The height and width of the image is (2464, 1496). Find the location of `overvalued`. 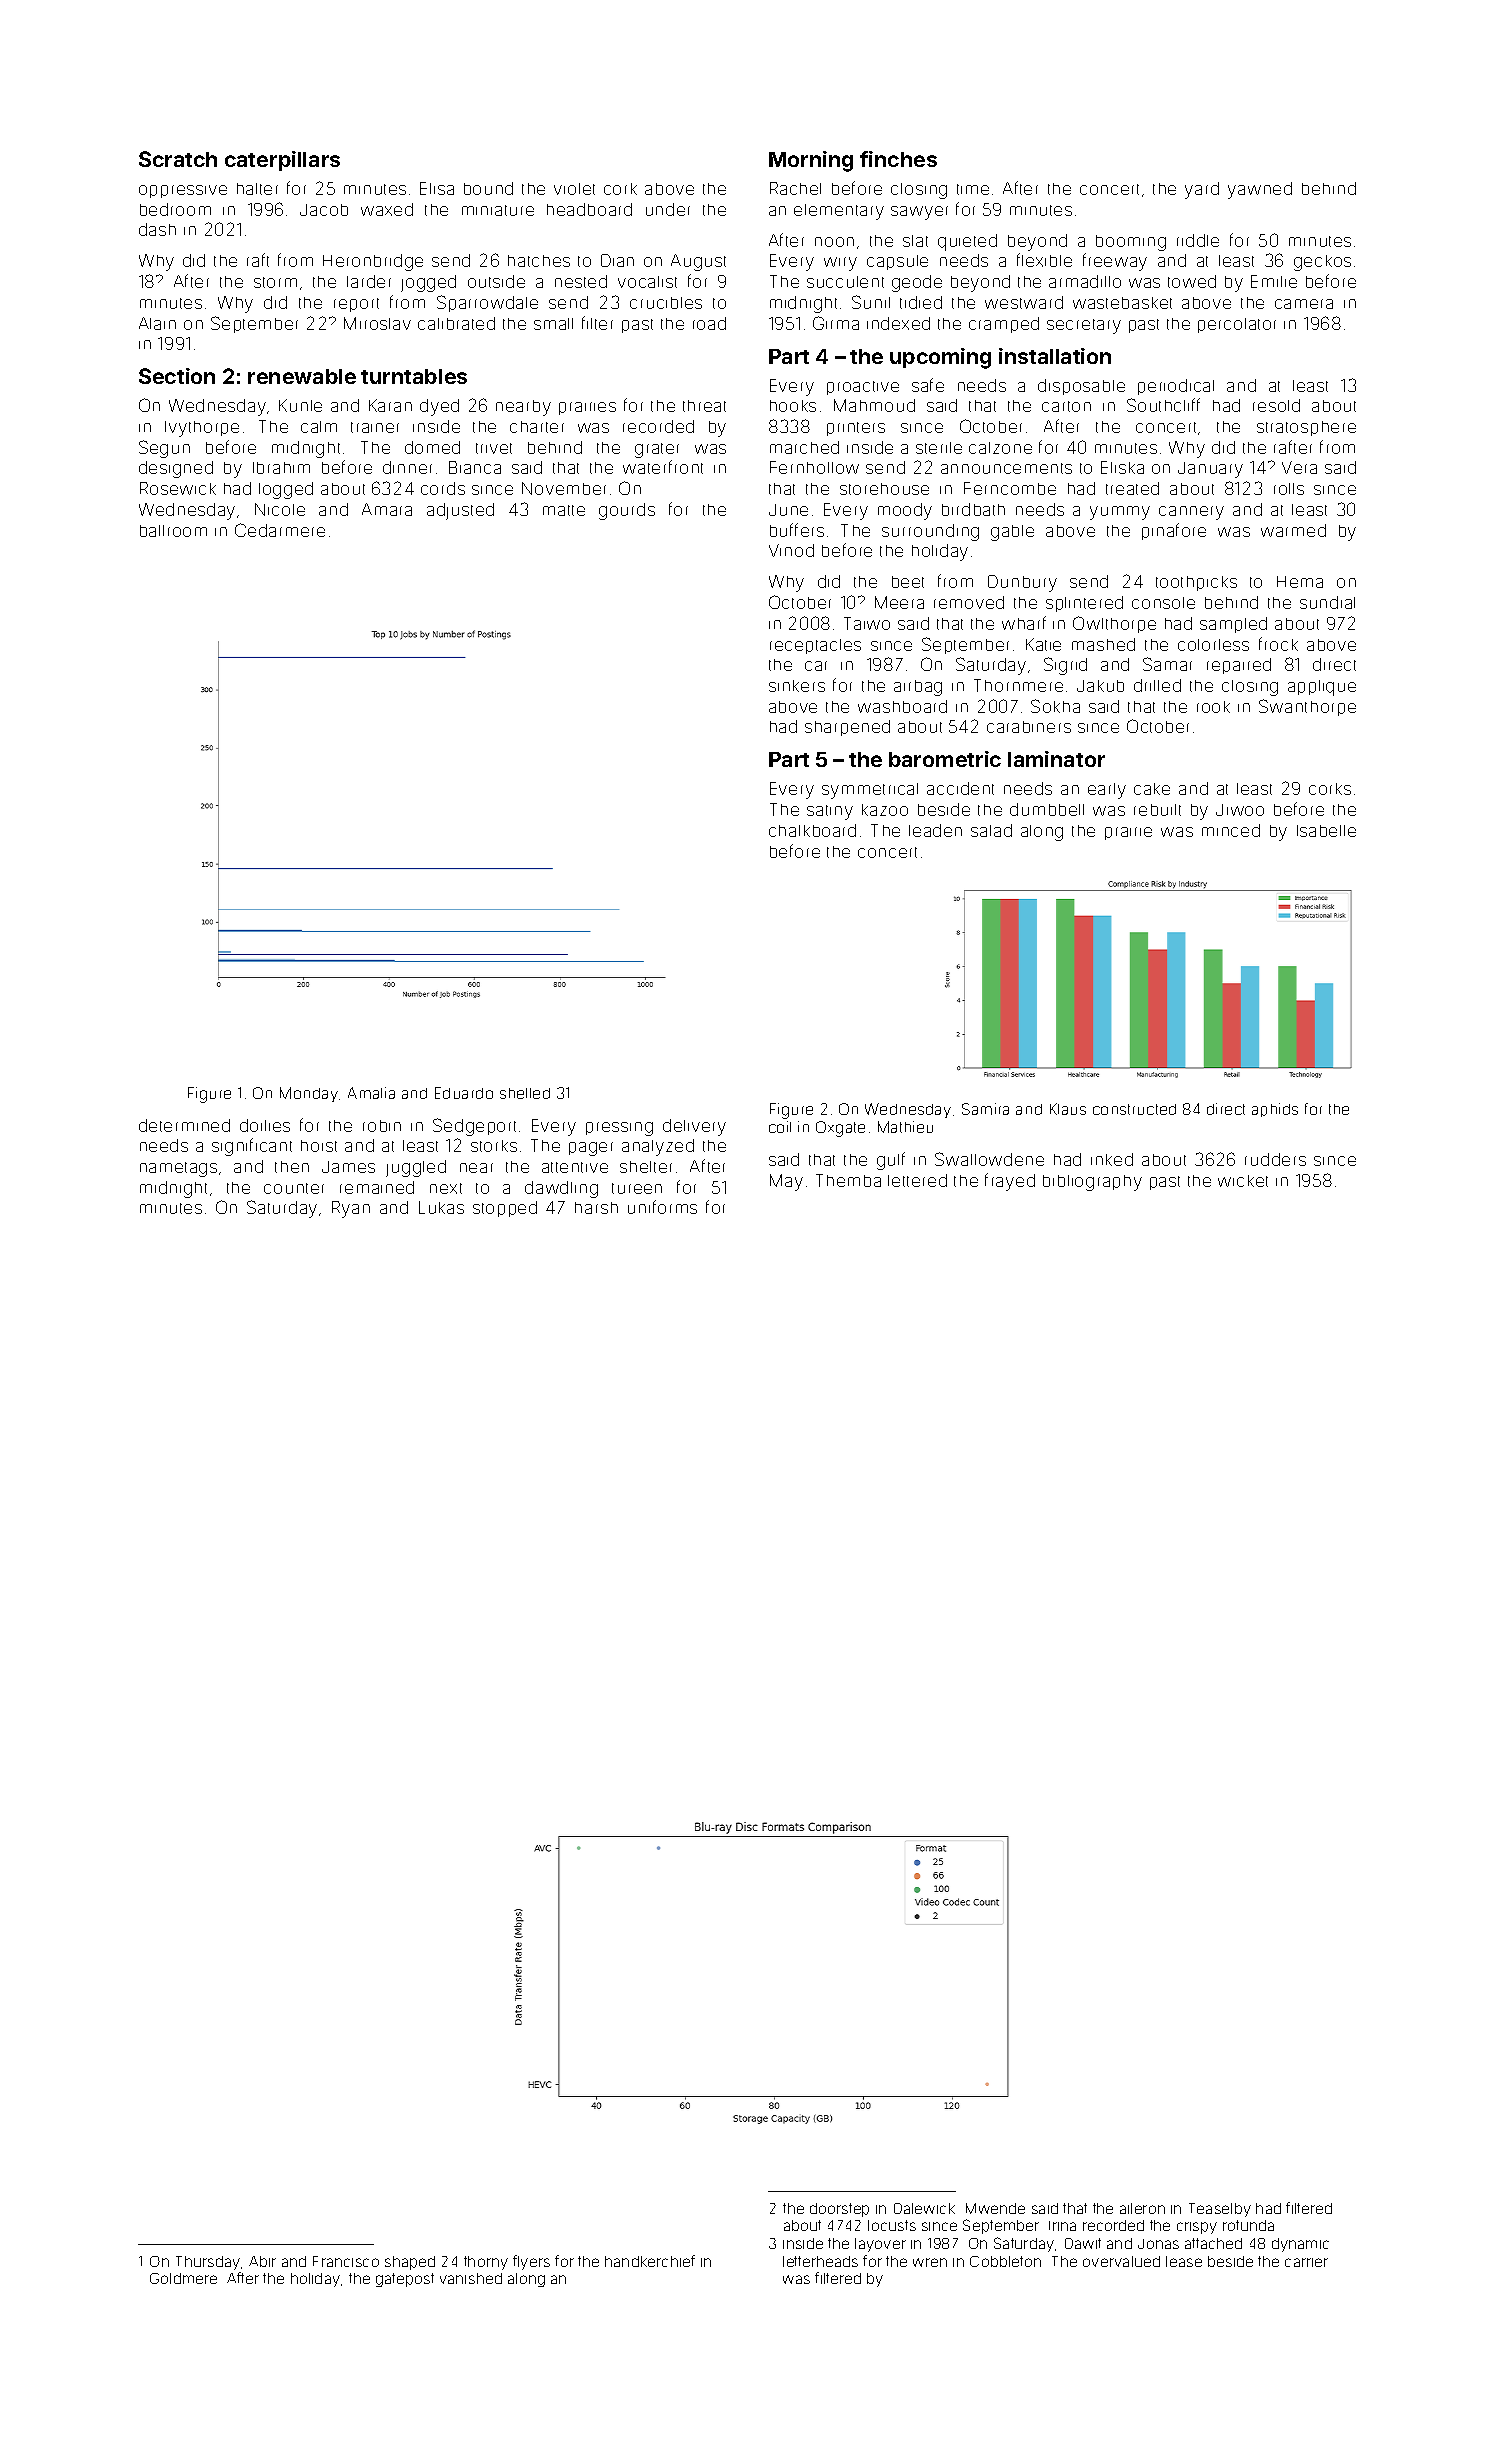

overvalued is located at coordinates (1121, 2261).
